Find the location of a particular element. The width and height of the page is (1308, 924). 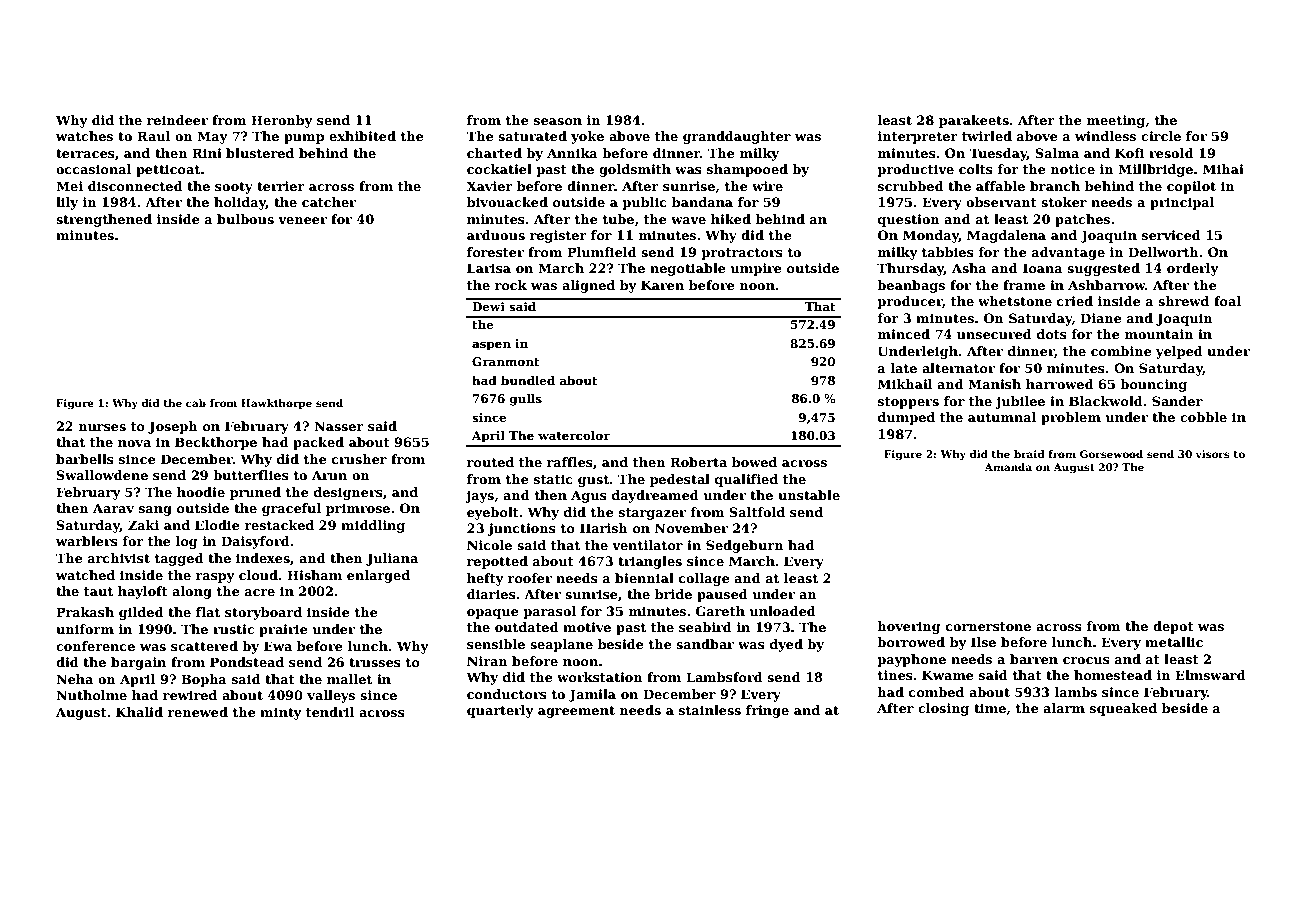

meeting is located at coordinates (1116, 121).
